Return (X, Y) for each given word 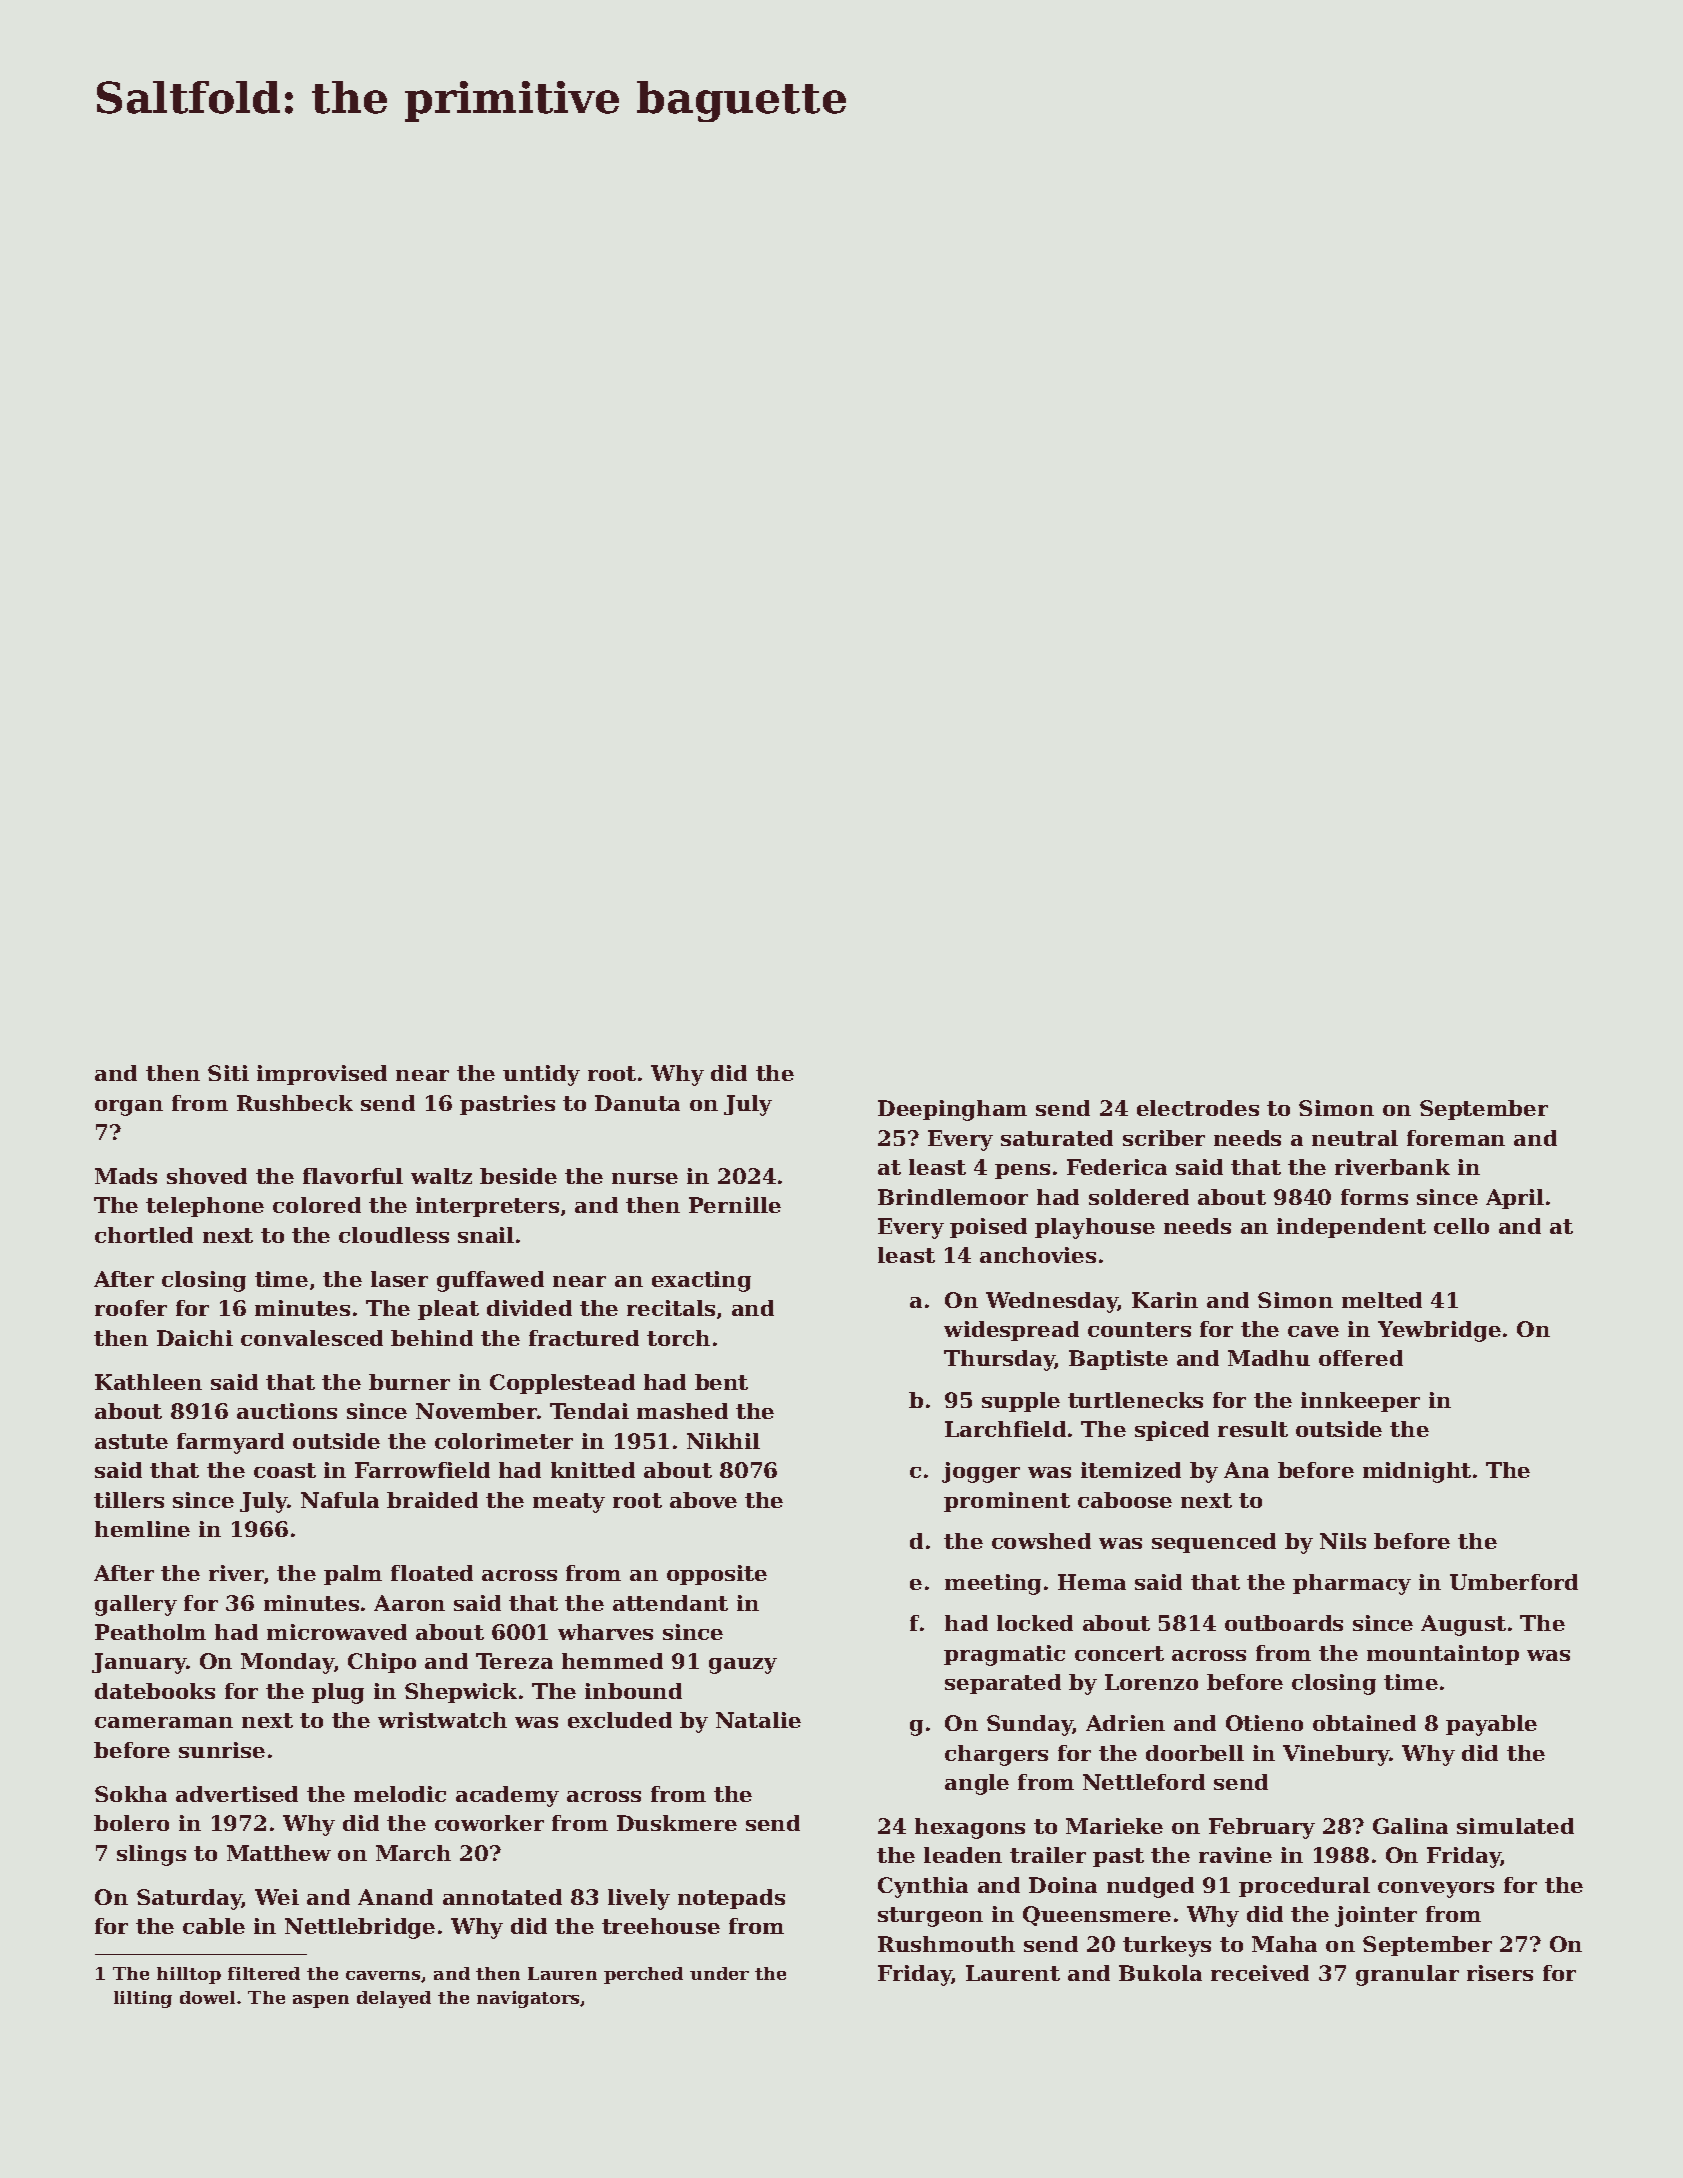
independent (1351, 1228)
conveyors (1436, 1890)
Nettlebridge (360, 1928)
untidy (541, 1075)
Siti (228, 1073)
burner (409, 1382)
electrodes (1198, 1108)
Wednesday (1052, 1302)
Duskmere (677, 1823)
